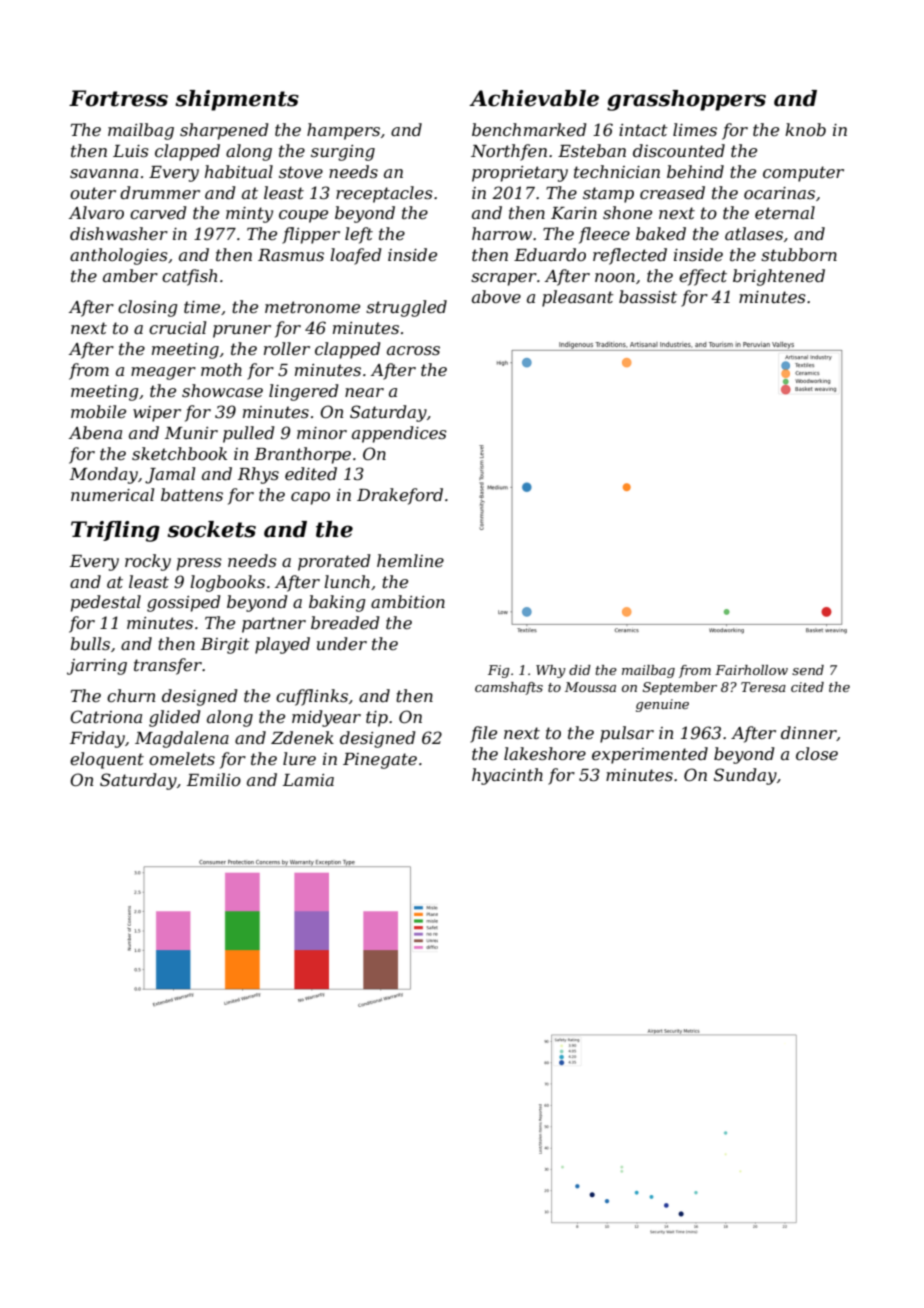 The height and width of the screenshot is (1308, 924). I want to click on closing, so click(147, 308).
